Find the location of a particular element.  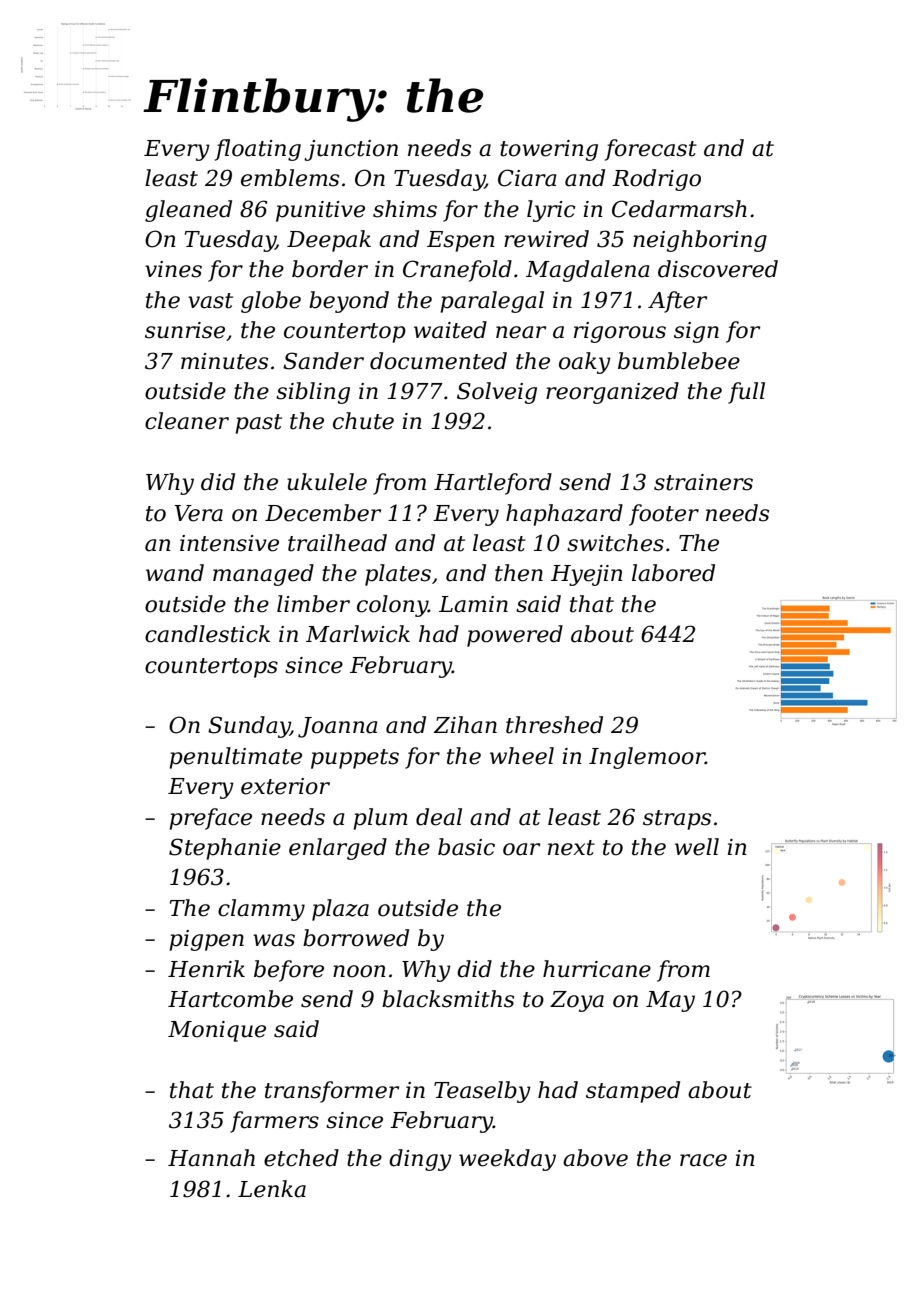

Hannah is located at coordinates (211, 1158).
